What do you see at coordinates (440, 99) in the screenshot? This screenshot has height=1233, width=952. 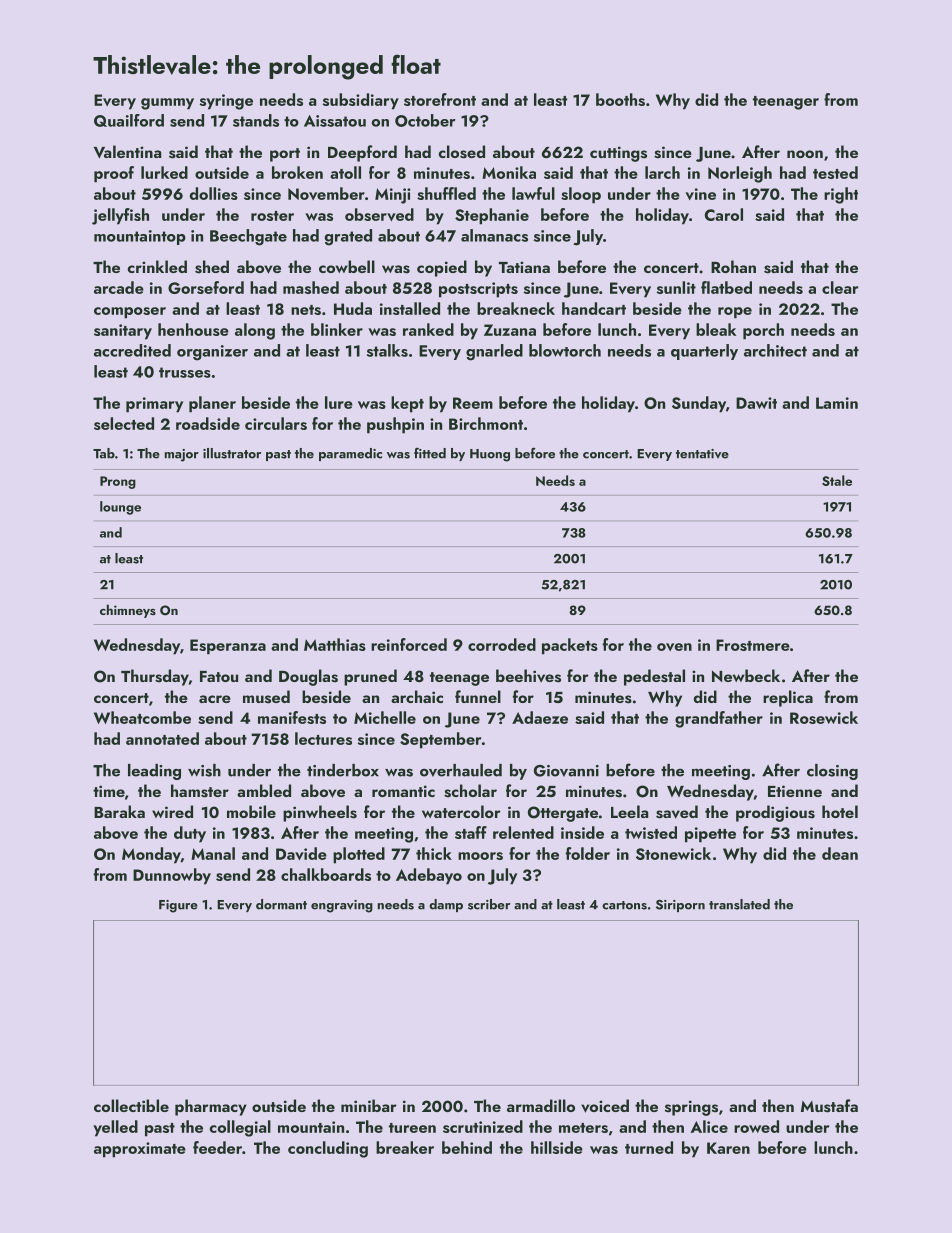 I see `storefront` at bounding box center [440, 99].
